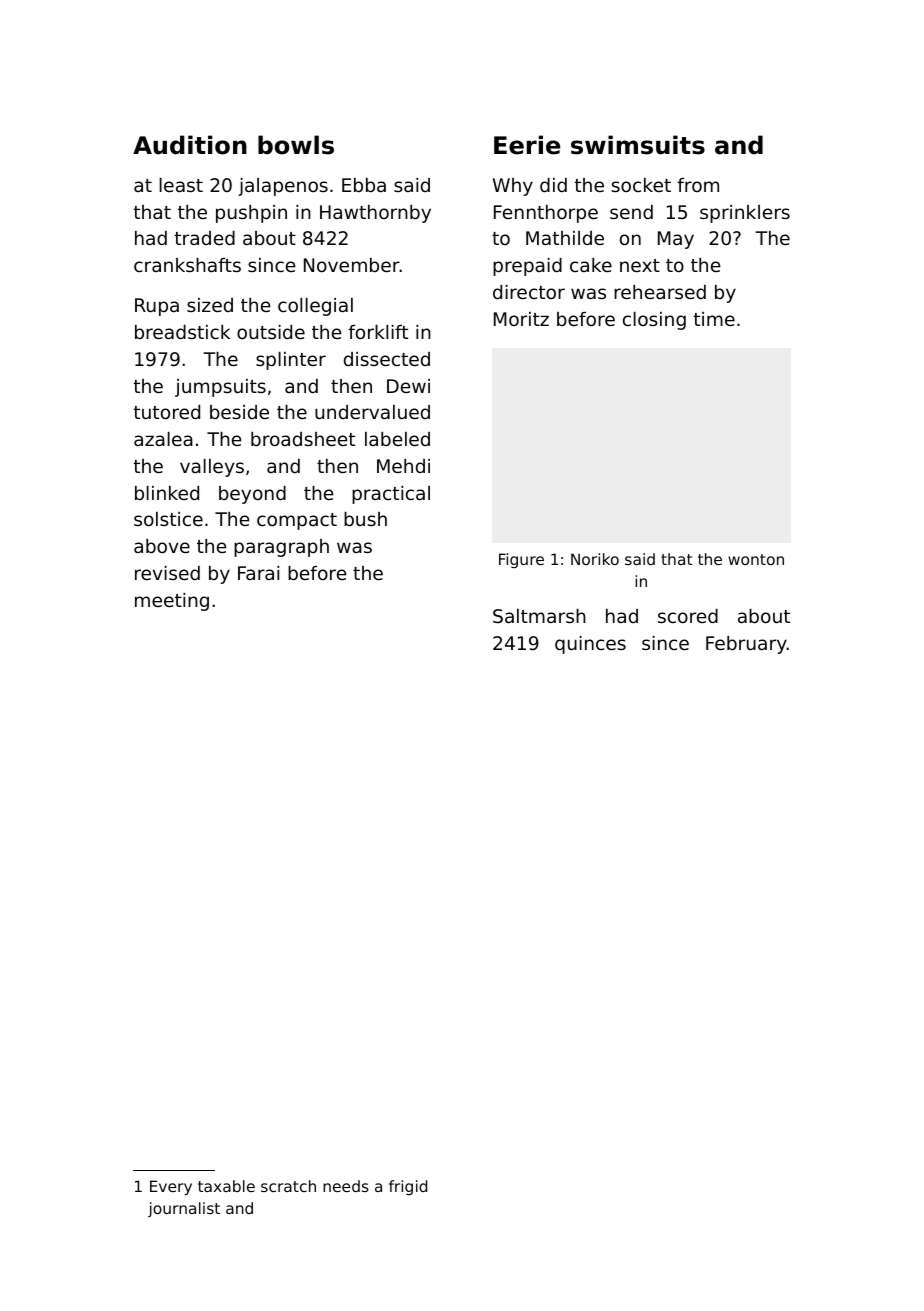  Describe the element at coordinates (157, 307) in the screenshot. I see `Rupa` at that location.
